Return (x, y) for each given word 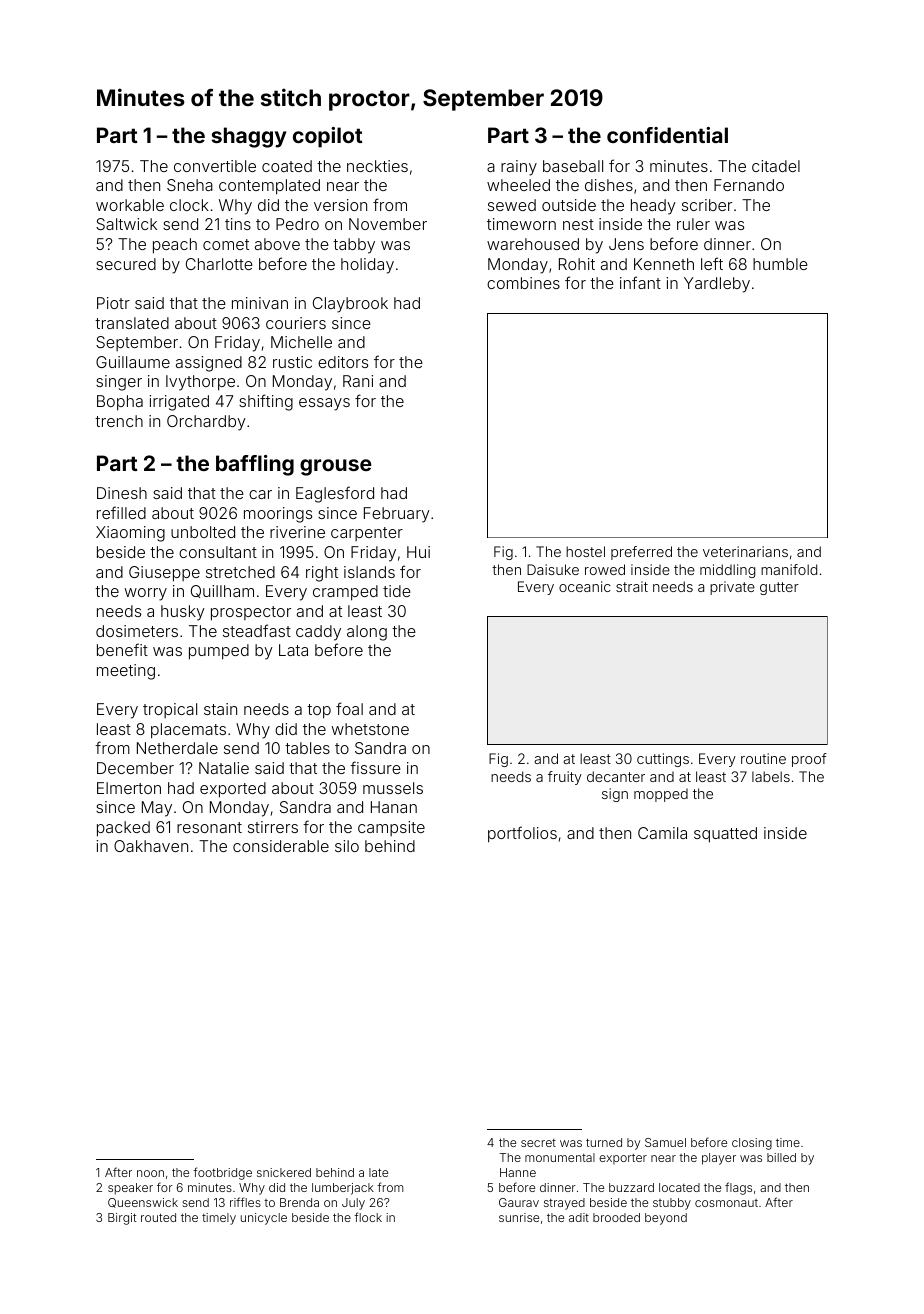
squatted (725, 835)
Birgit (122, 1219)
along (367, 633)
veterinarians (745, 551)
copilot (328, 137)
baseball (573, 166)
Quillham (222, 591)
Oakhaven (151, 846)
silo (347, 846)
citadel (776, 166)
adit (579, 1217)
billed (781, 1157)
